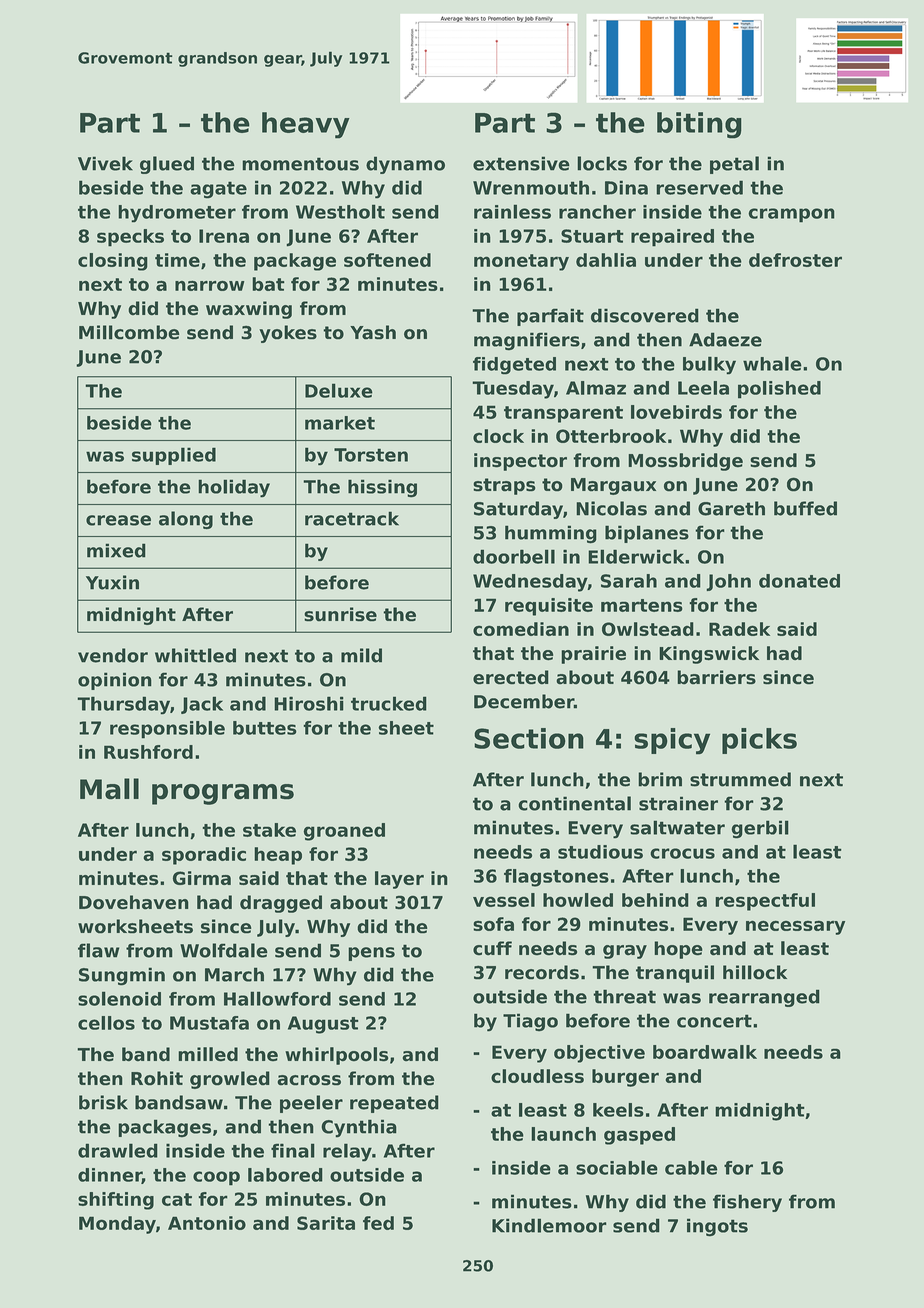  What do you see at coordinates (105, 163) in the page?
I see `Vivek` at bounding box center [105, 163].
